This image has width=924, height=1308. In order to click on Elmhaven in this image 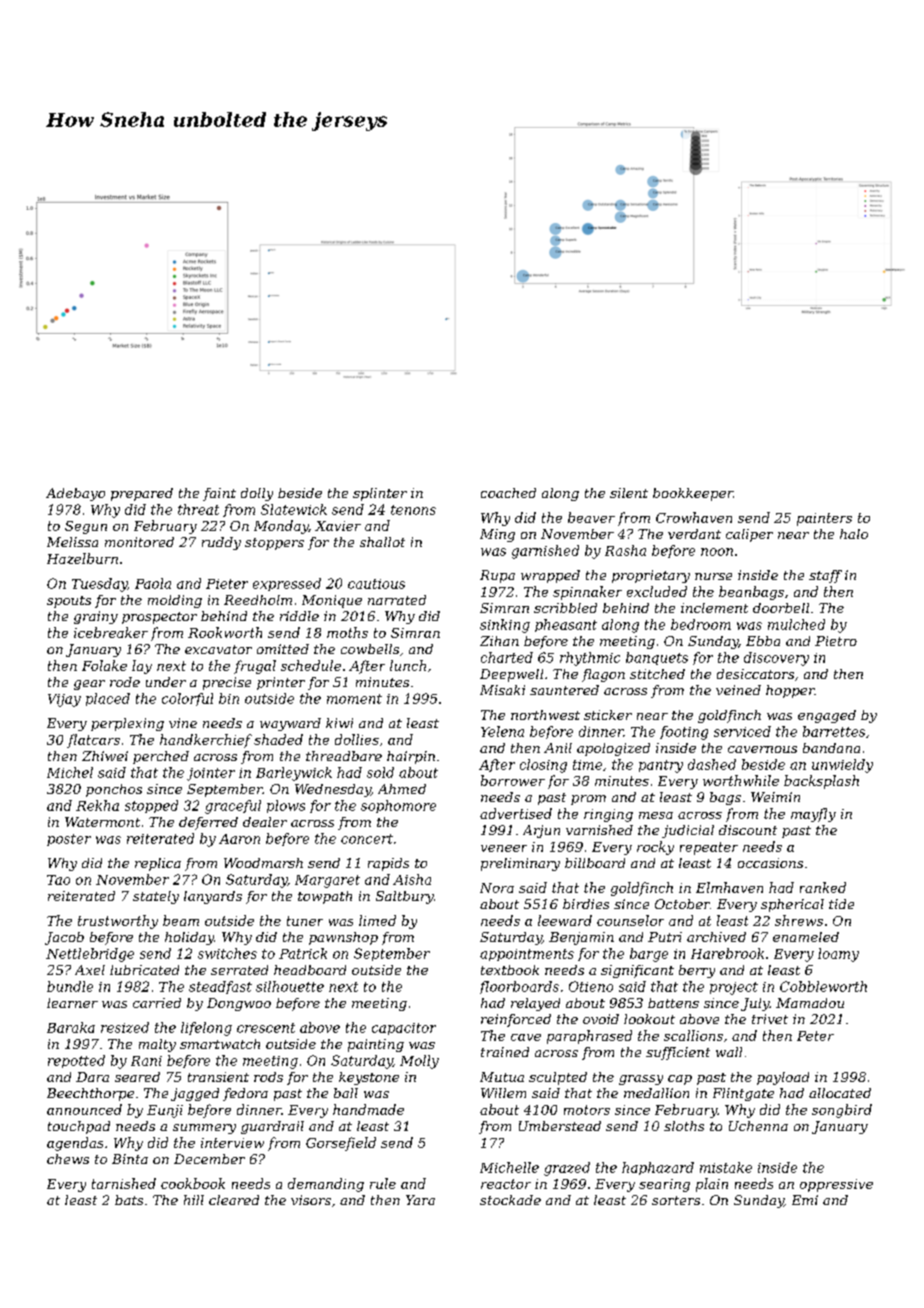, I will do `click(729, 887)`.
